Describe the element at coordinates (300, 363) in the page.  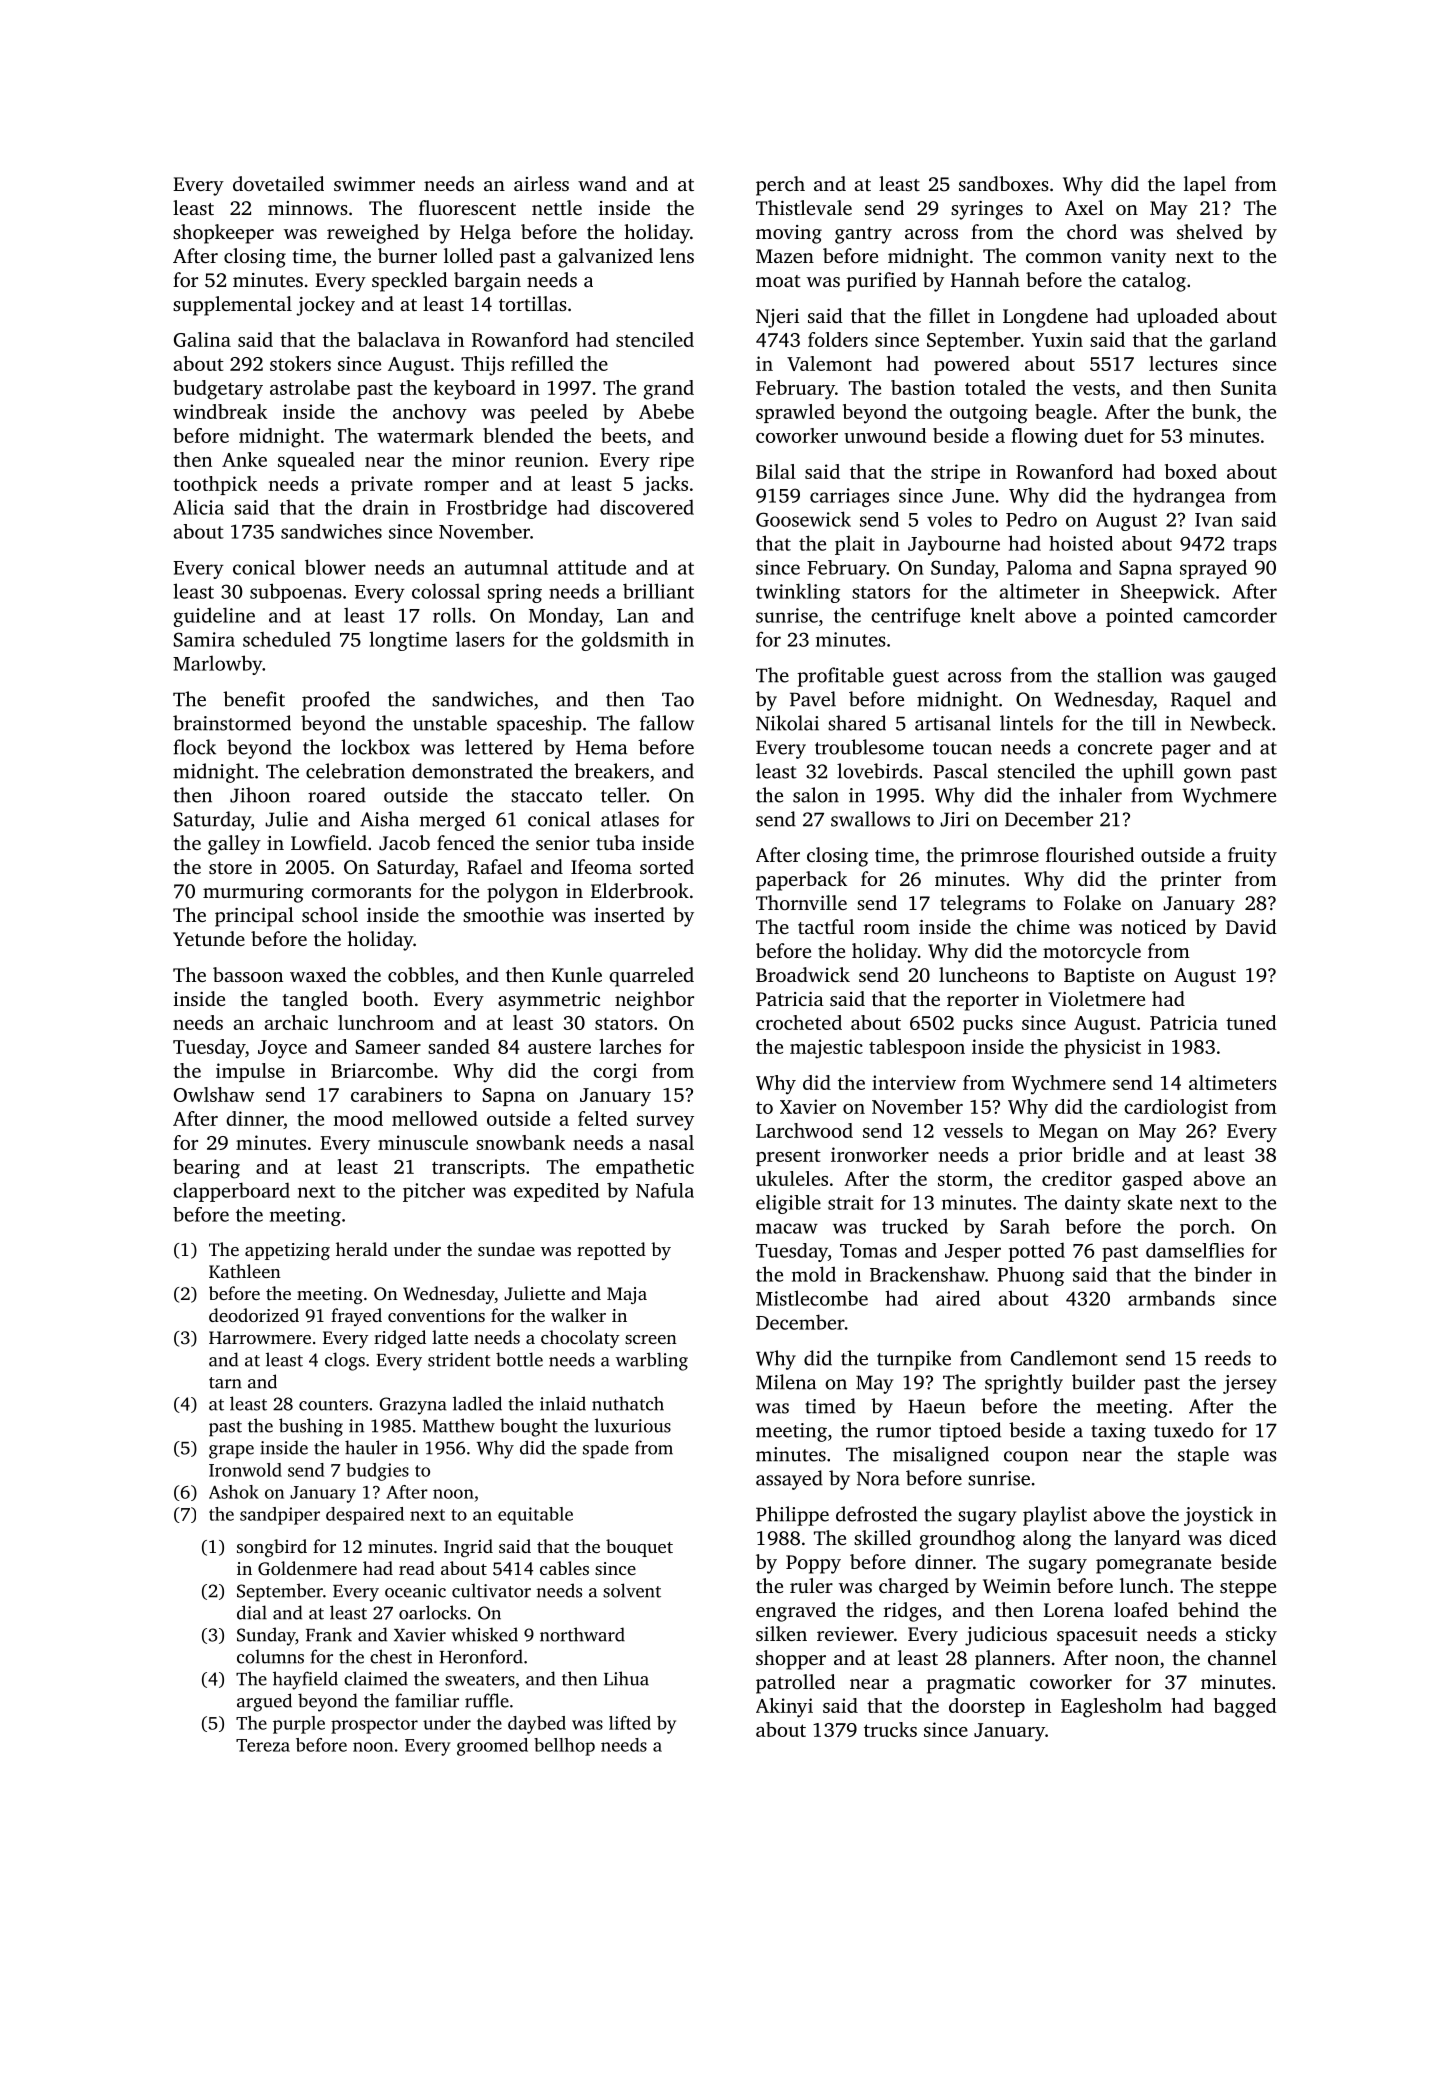
I see `stokers` at that location.
